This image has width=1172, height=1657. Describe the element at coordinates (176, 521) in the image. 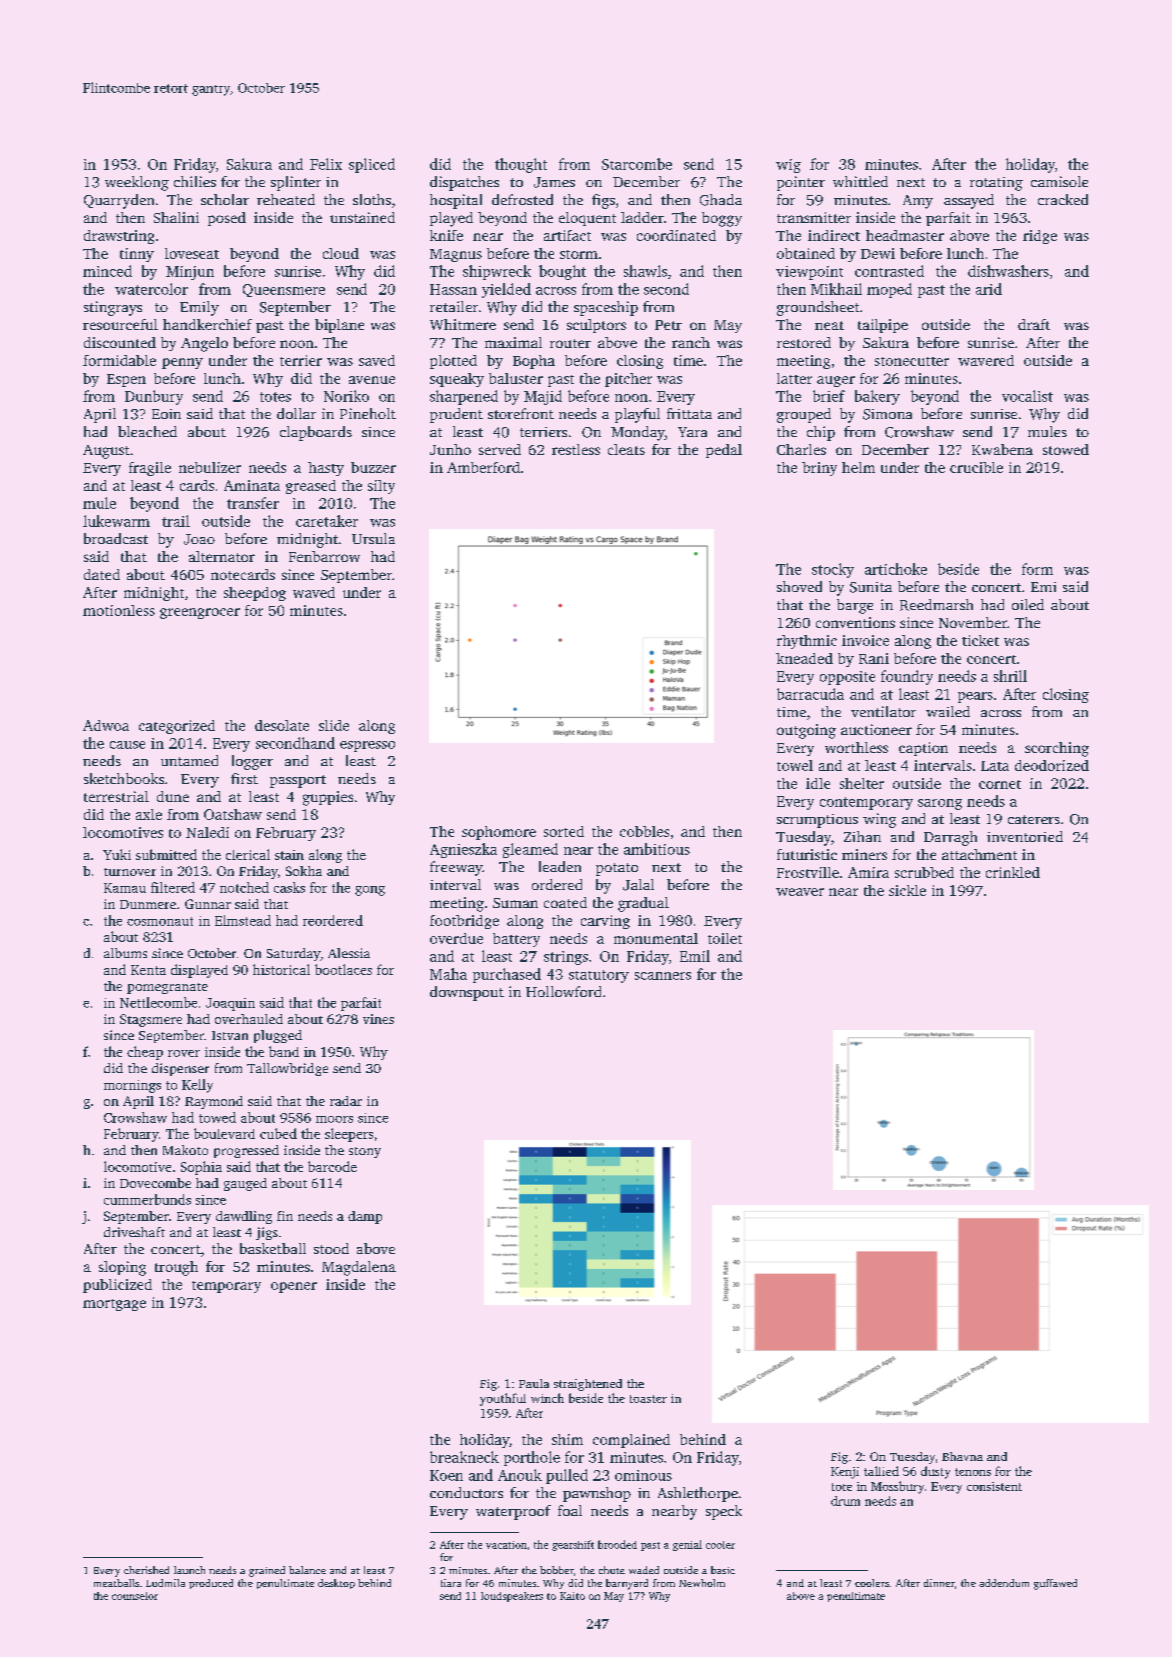

I see `trail` at that location.
